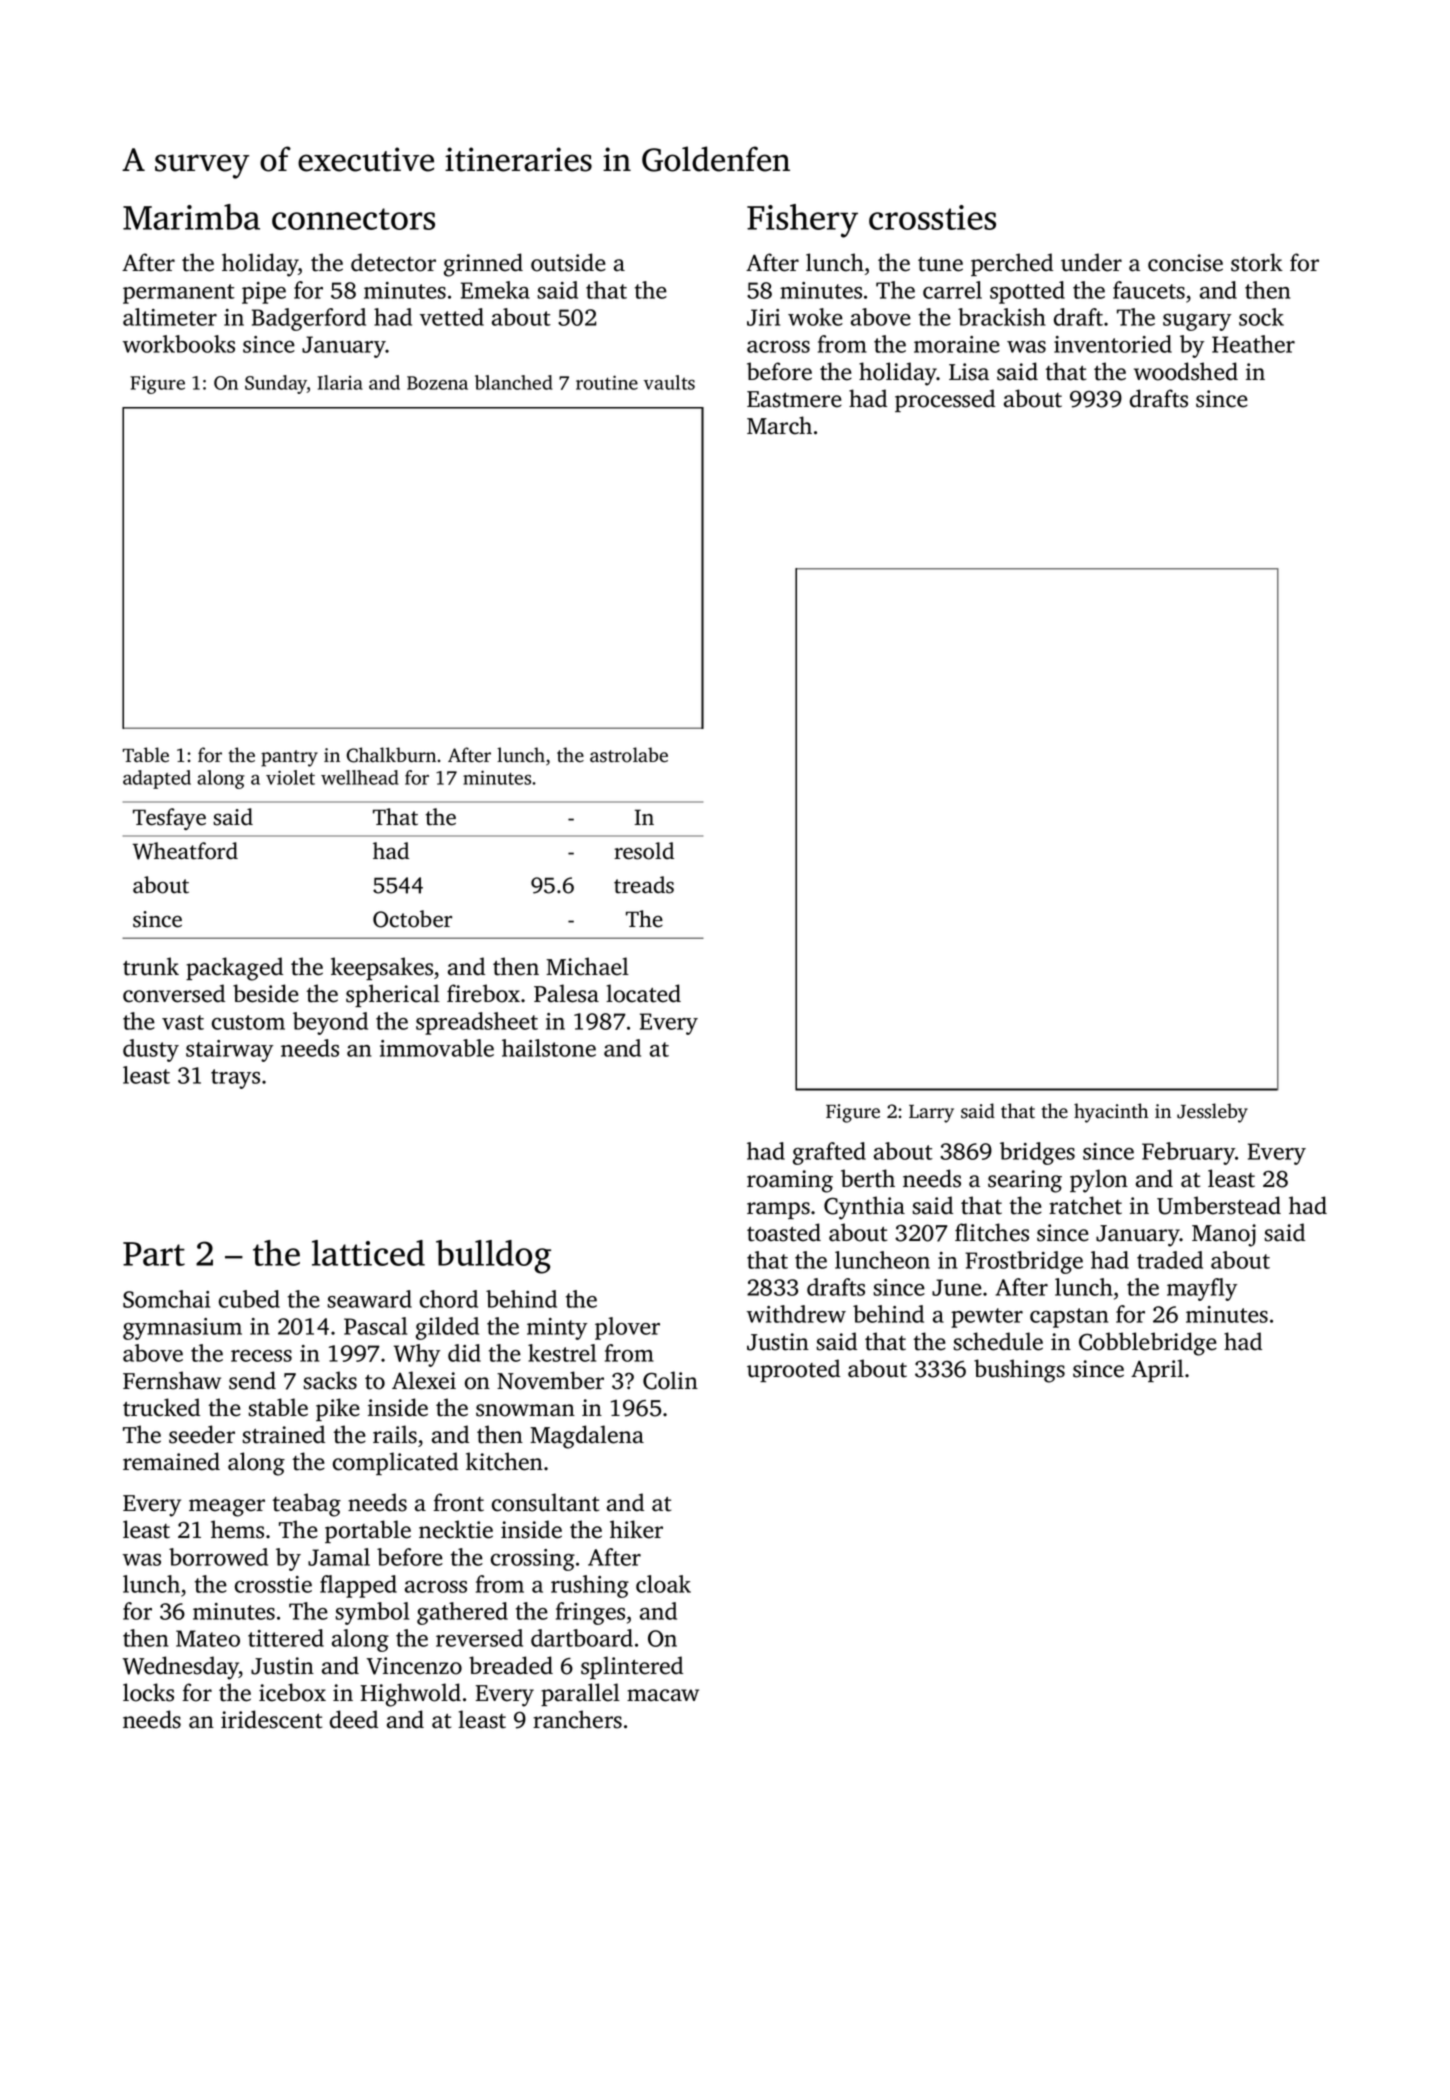  I want to click on remained, so click(171, 1461).
